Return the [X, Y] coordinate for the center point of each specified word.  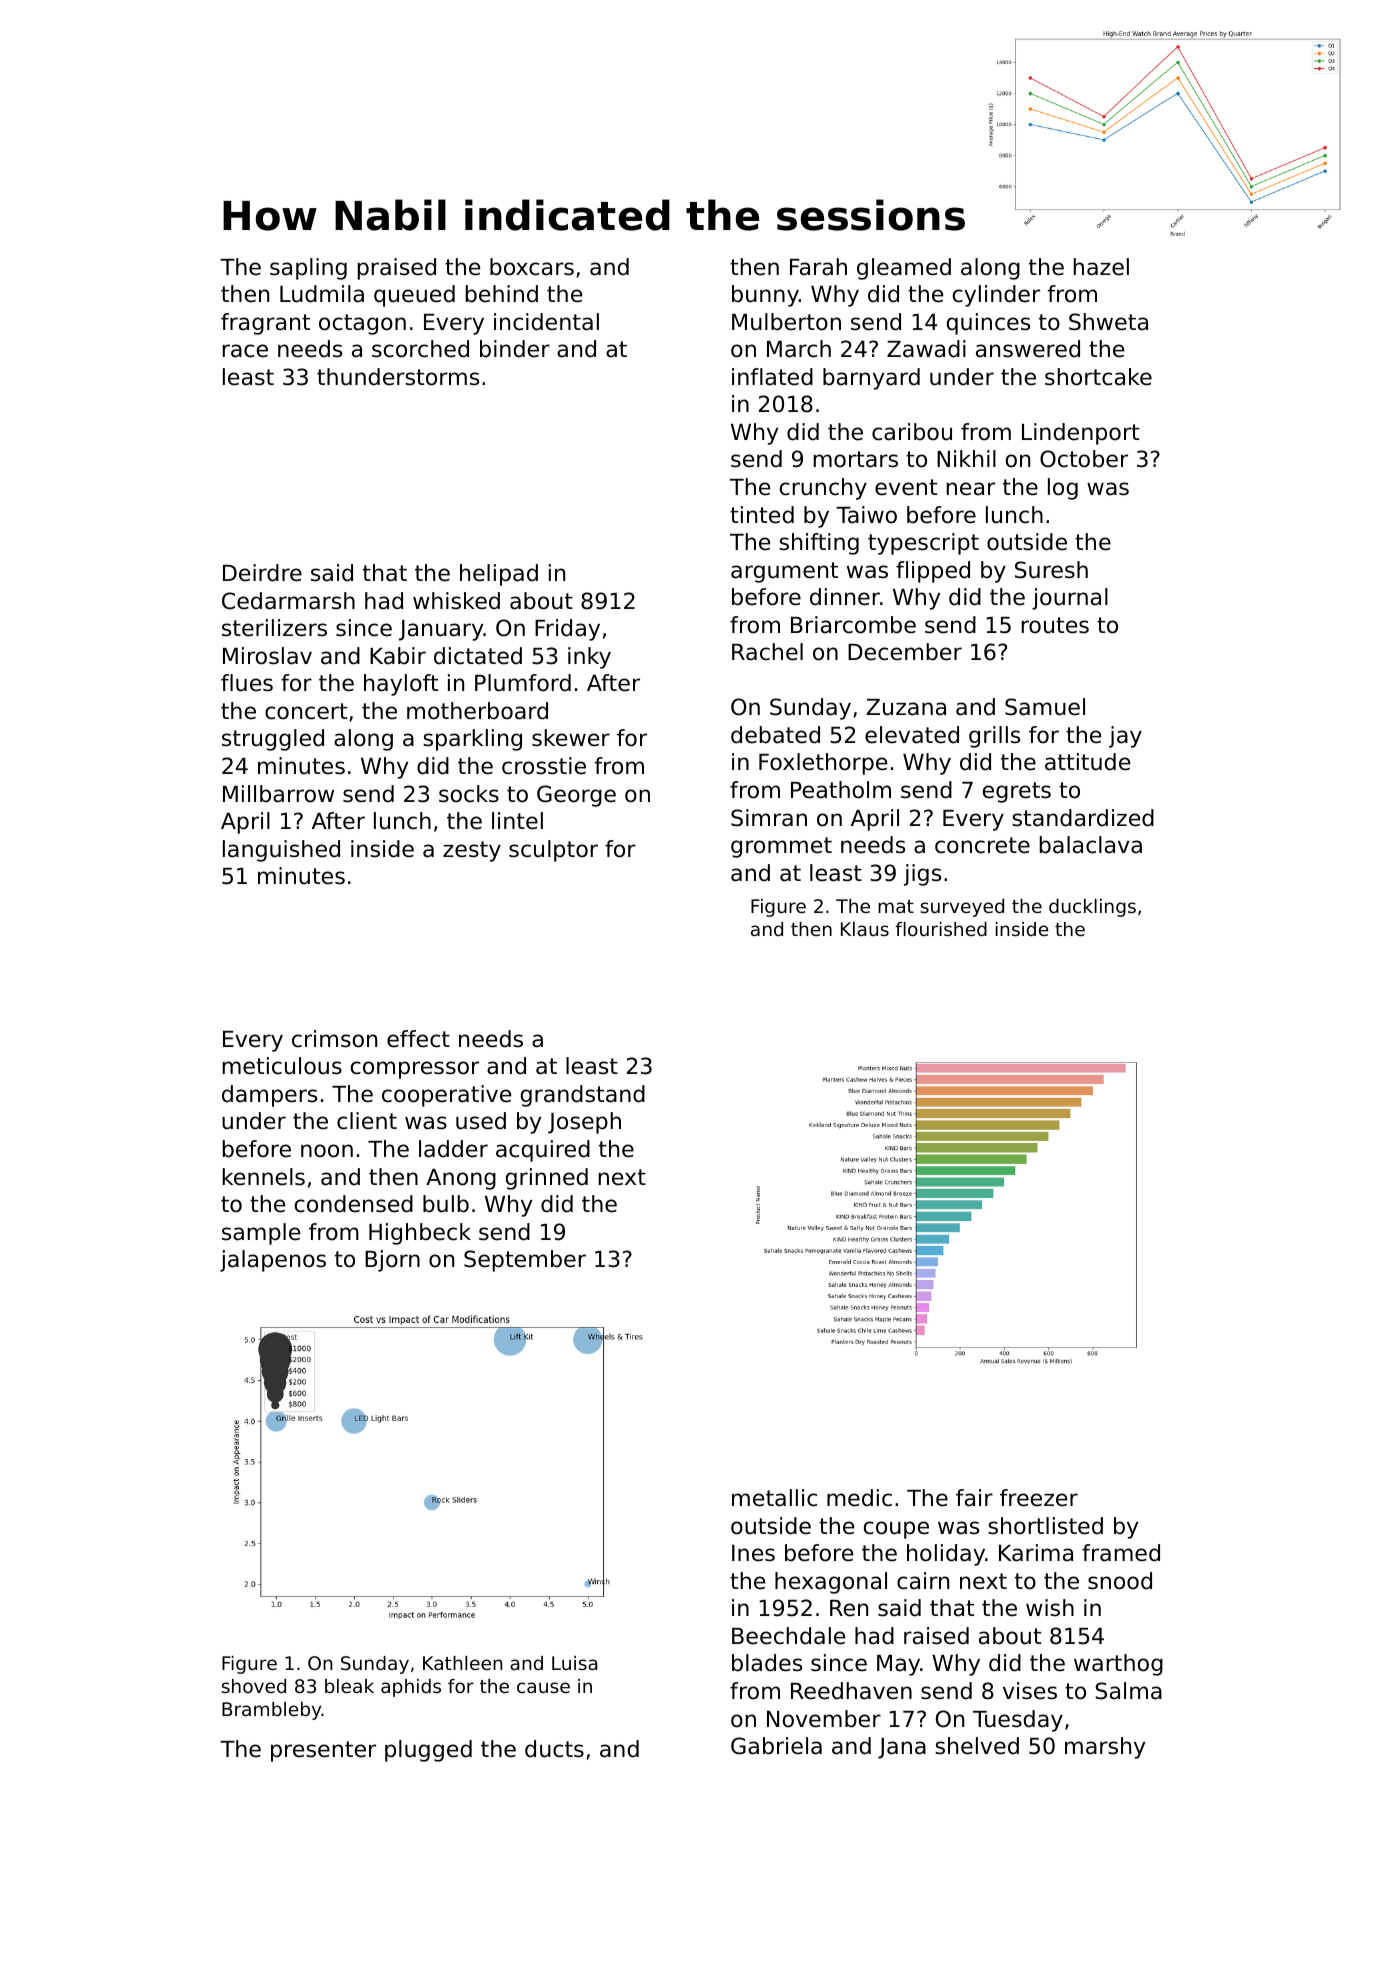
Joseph [584, 1123]
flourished [941, 929]
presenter [323, 1751]
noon [327, 1151]
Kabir [398, 656]
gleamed [904, 269]
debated [775, 735]
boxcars [532, 267]
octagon [362, 324]
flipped [933, 572]
